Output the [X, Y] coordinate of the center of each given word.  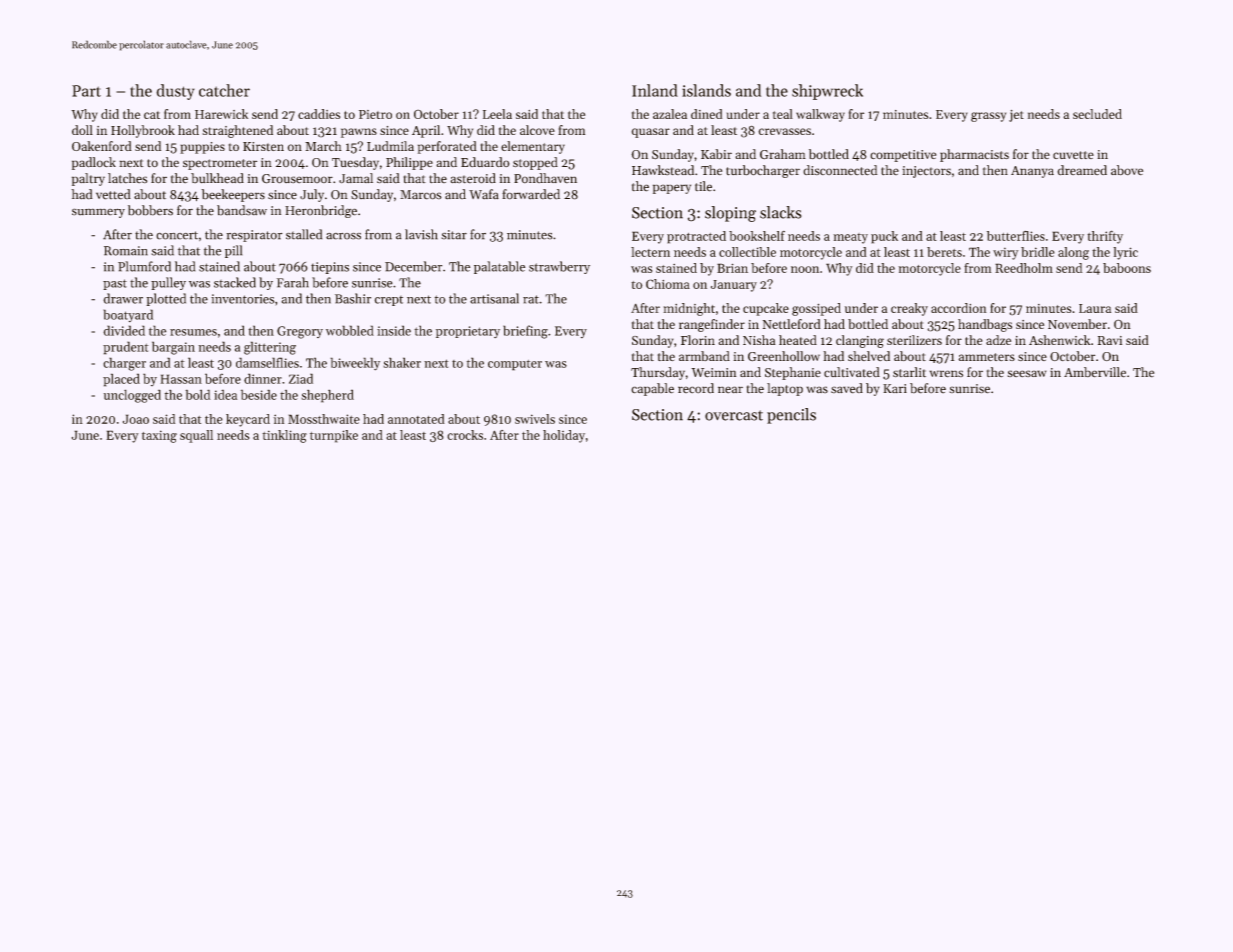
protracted [696, 237]
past [115, 284]
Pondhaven [545, 178]
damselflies [267, 363]
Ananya [1032, 172]
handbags [985, 325]
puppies [202, 148]
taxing [159, 436]
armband [704, 356]
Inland [655, 90]
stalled [304, 234]
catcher [224, 90]
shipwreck [827, 92]
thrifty [1105, 237]
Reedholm [1024, 268]
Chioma [668, 284]
